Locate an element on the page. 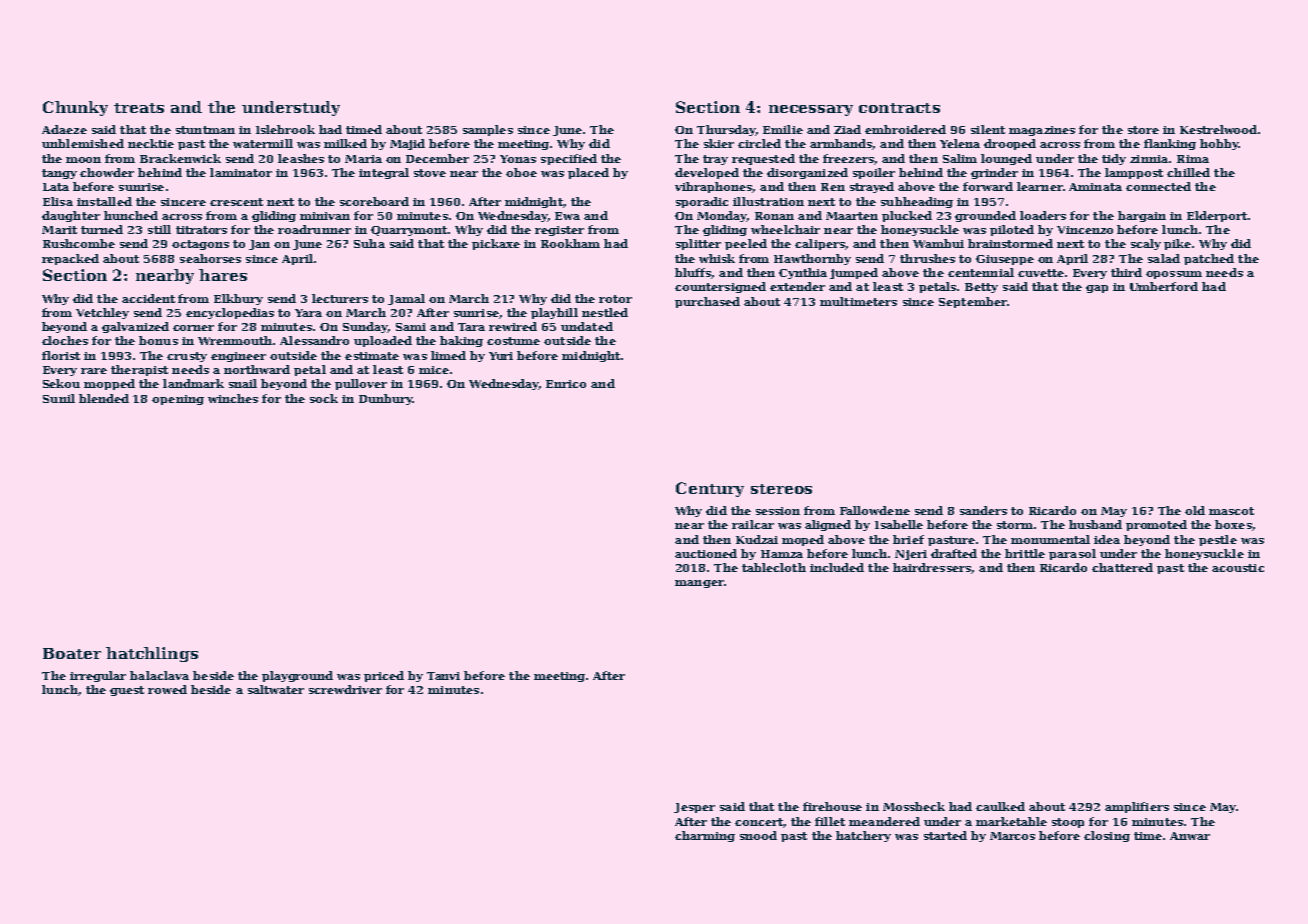 The height and width of the image is (924, 1308). charming is located at coordinates (705, 836).
